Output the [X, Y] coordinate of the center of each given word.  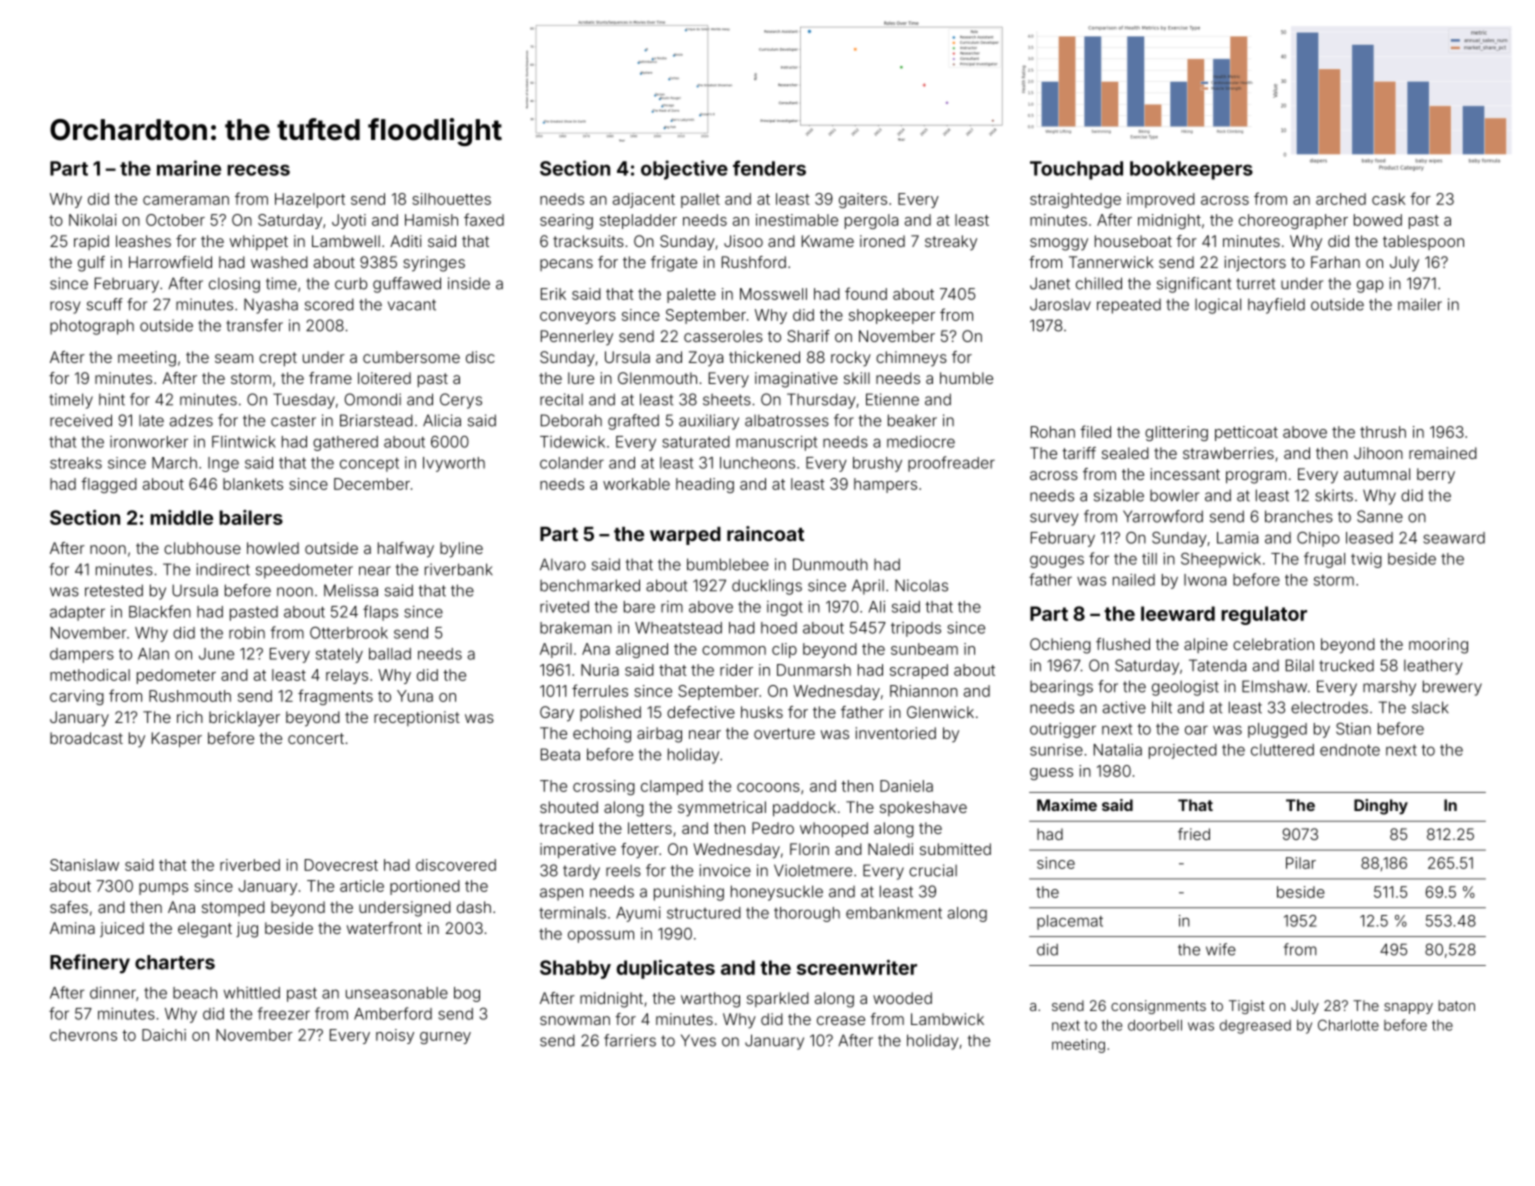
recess [258, 170]
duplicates [666, 969]
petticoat [1246, 433]
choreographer [1293, 221]
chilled [1099, 283]
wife [1221, 949]
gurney [445, 1038]
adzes [191, 420]
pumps [163, 889]
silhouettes [451, 199]
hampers [885, 485]
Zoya [706, 359]
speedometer [304, 571]
